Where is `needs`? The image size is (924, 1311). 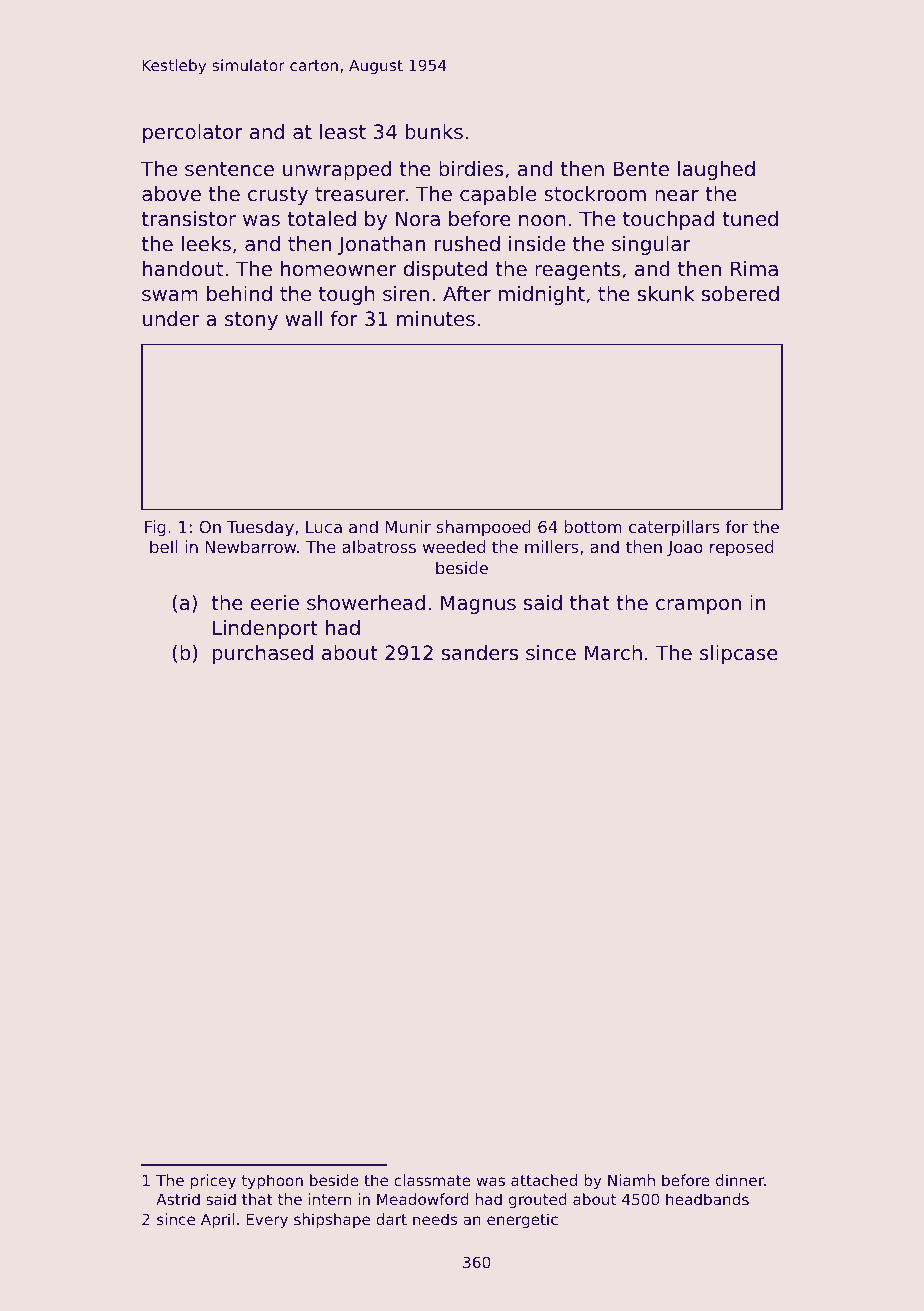 needs is located at coordinates (435, 1219).
